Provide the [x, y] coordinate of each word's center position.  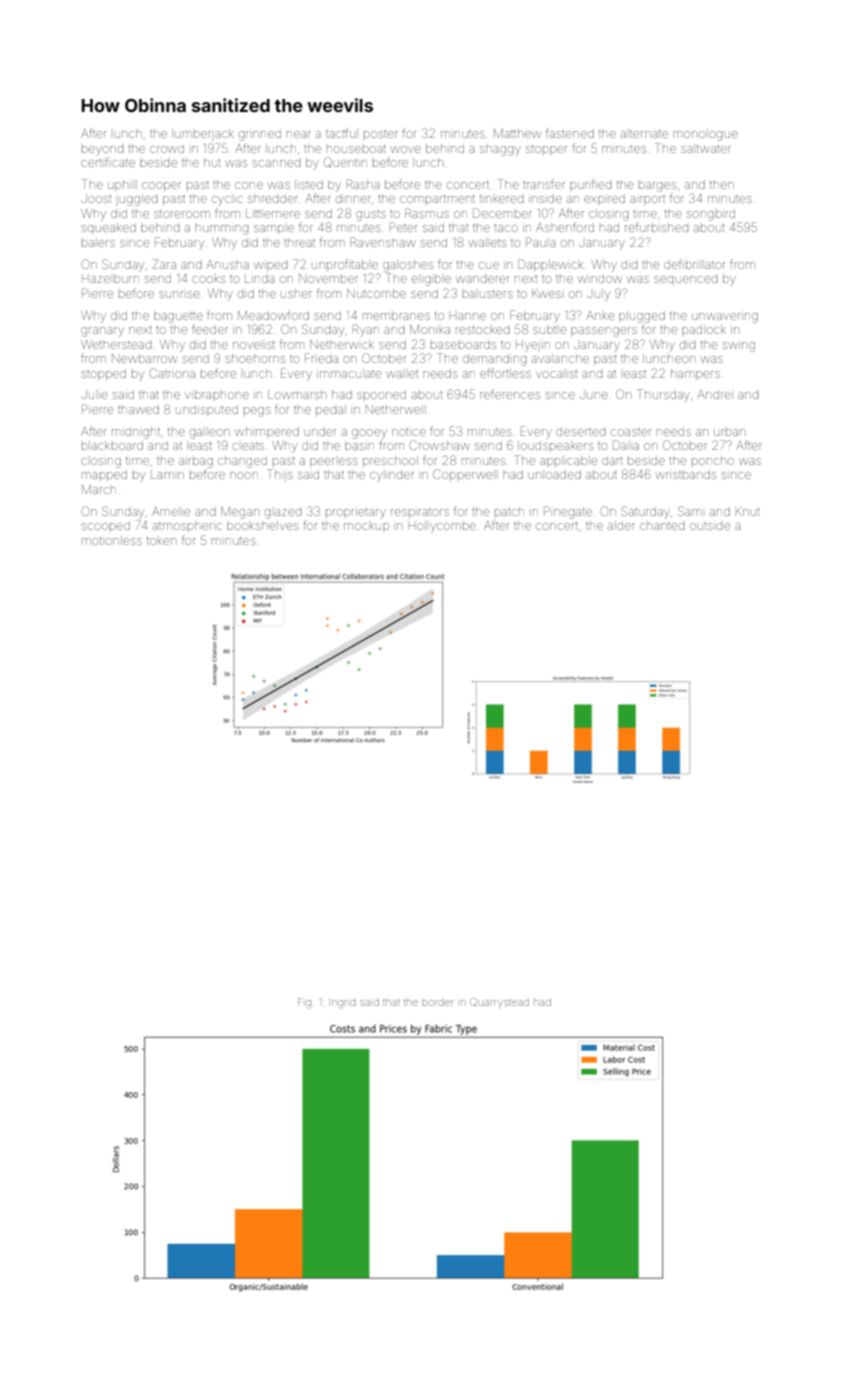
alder [621, 525]
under [320, 431]
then [722, 185]
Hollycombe [442, 527]
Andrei [715, 394]
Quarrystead [499, 1003]
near [299, 134]
